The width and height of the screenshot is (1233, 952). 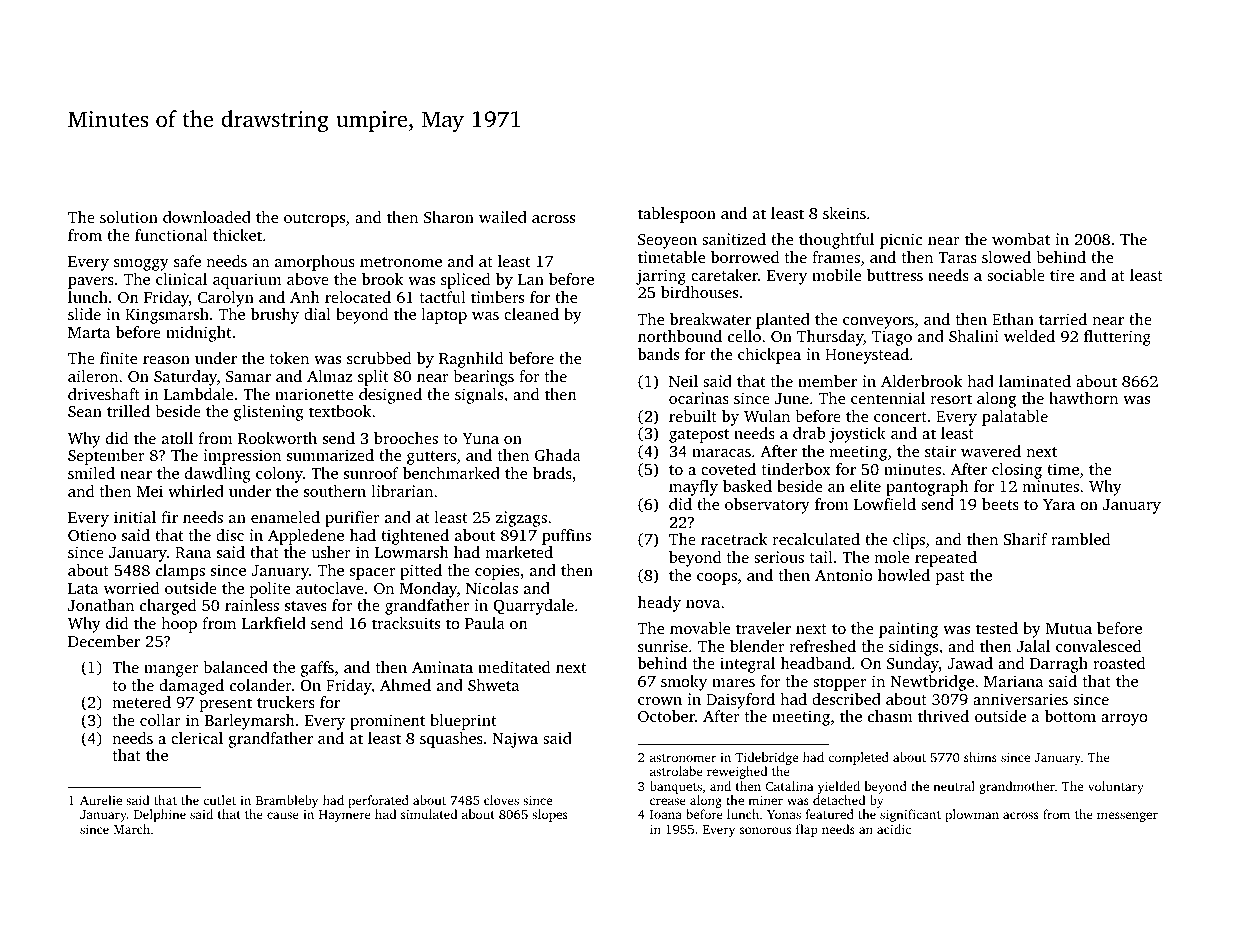 What do you see at coordinates (549, 815) in the screenshot?
I see `slopes` at bounding box center [549, 815].
